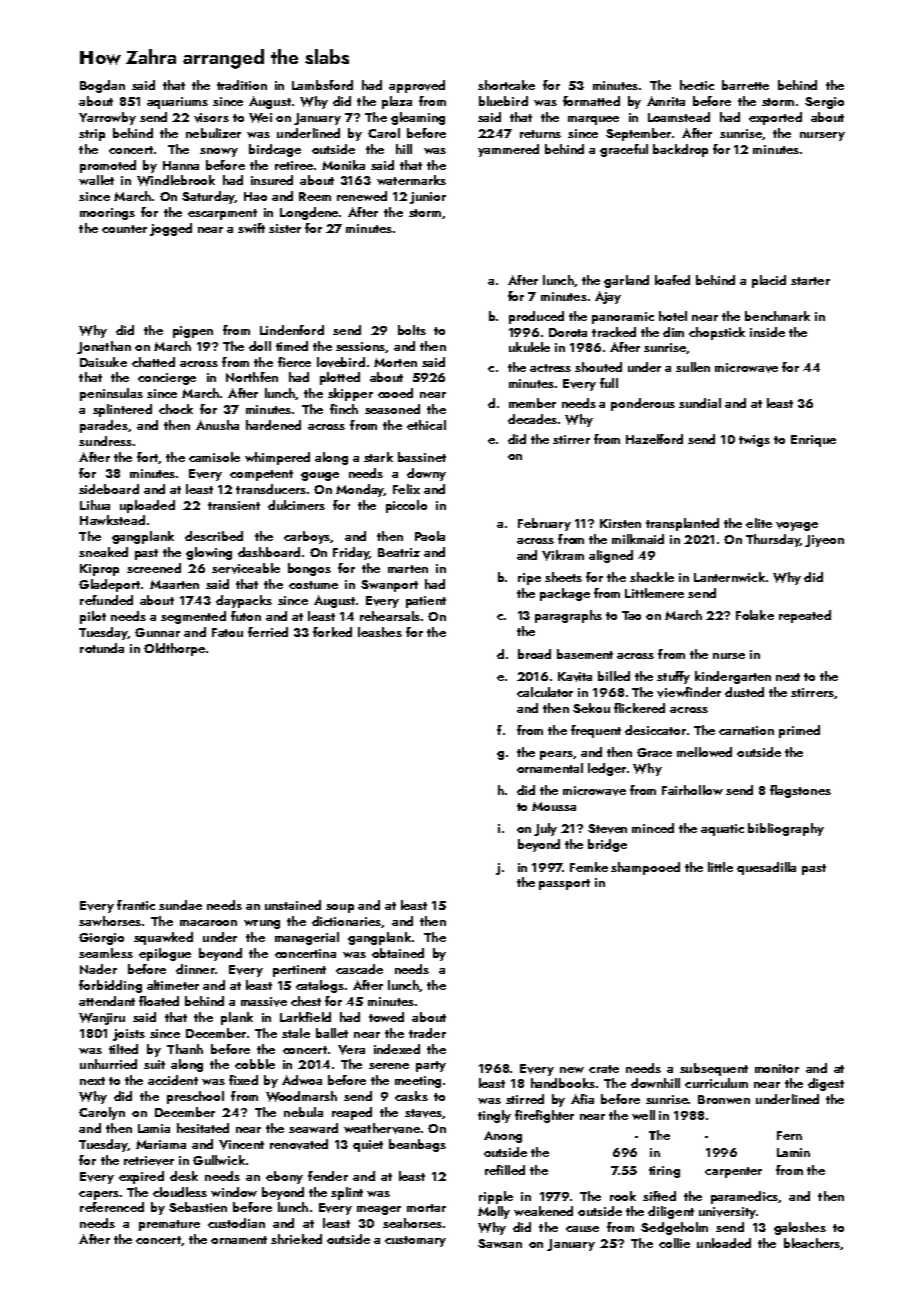  What do you see at coordinates (351, 1050) in the image?
I see `Vera` at bounding box center [351, 1050].
